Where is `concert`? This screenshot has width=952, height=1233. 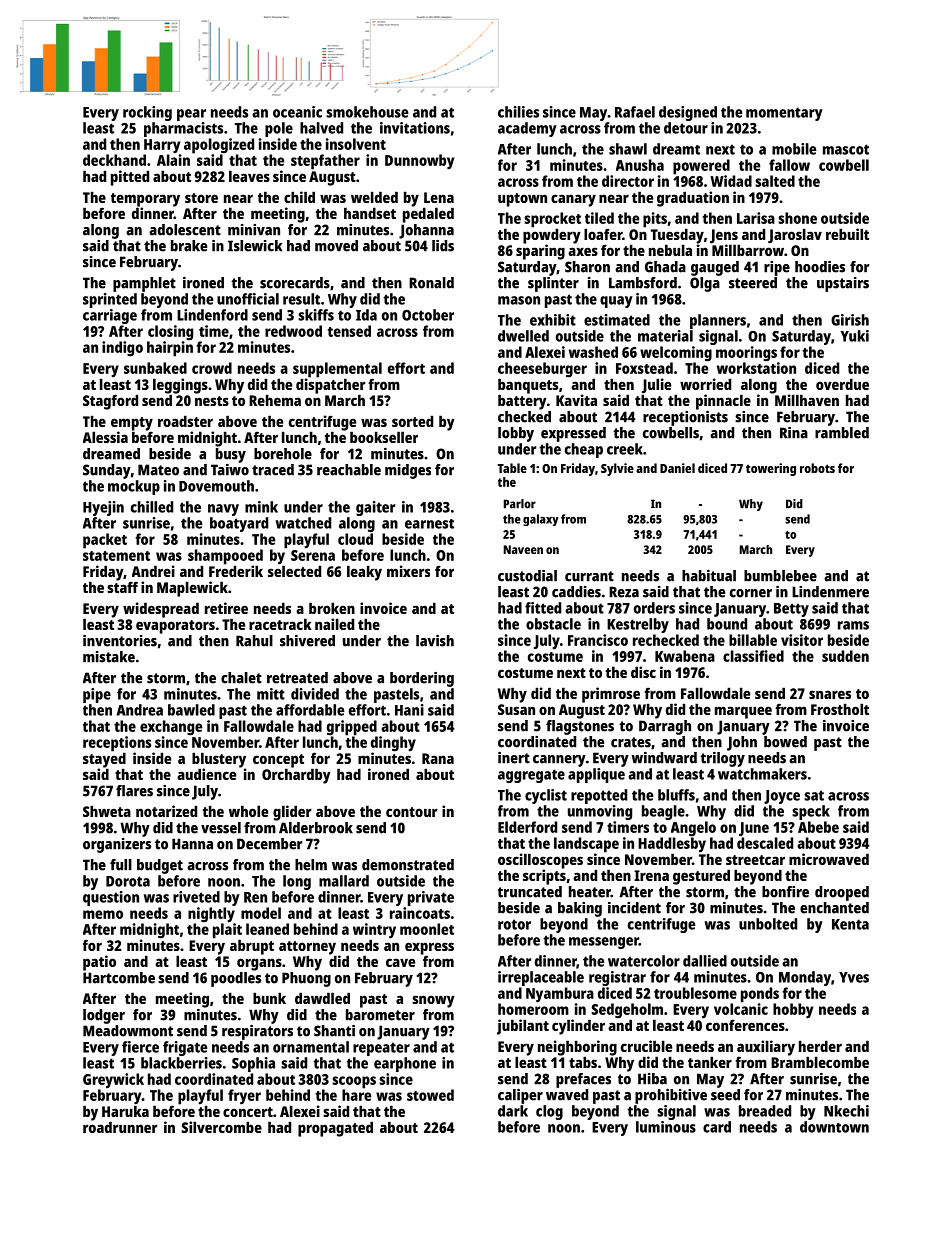 concert is located at coordinates (248, 1112).
